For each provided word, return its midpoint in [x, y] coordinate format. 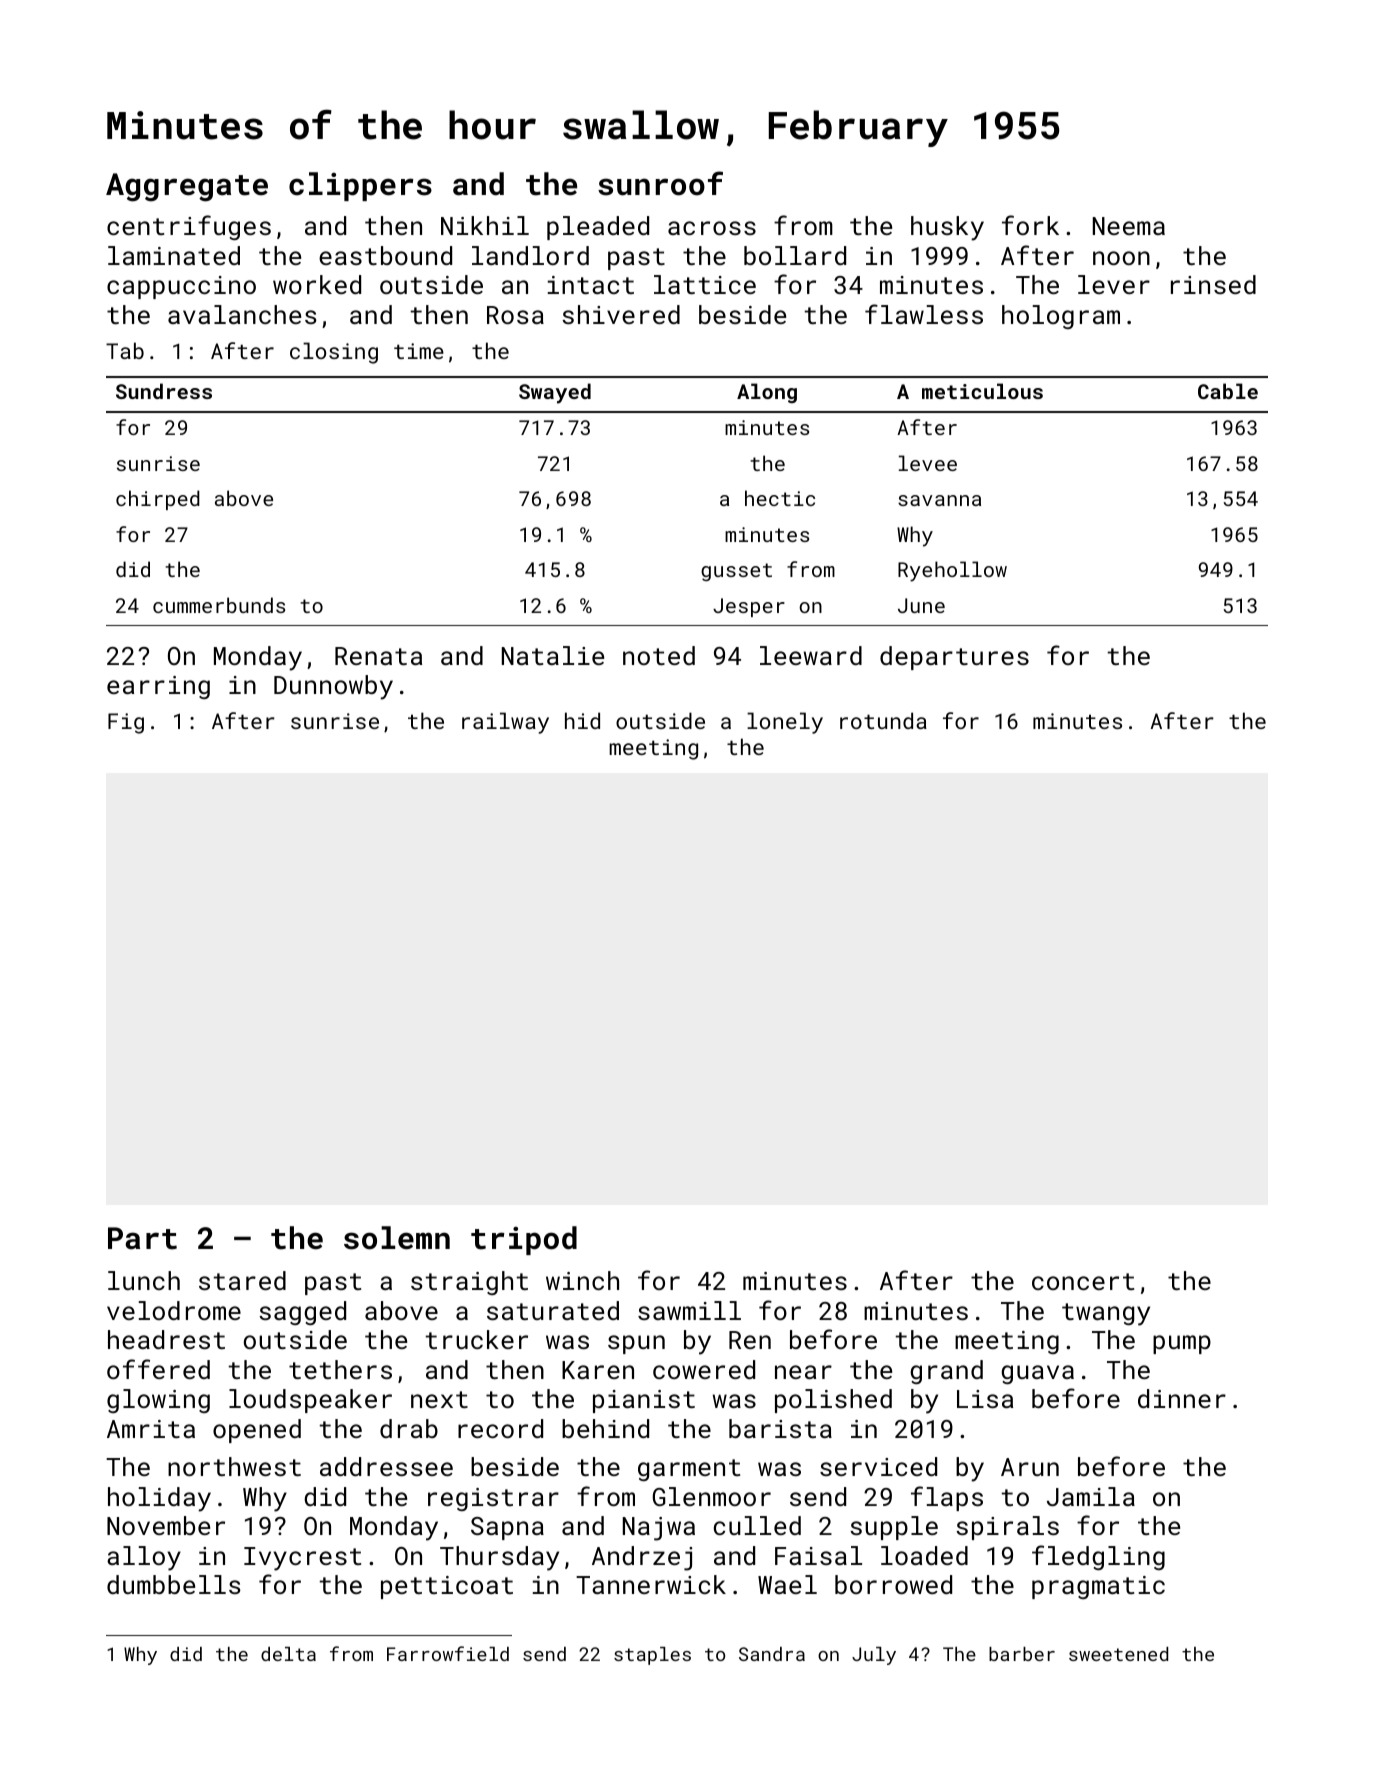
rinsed [1213, 284]
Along [767, 393]
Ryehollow [952, 571]
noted [659, 655]
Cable [1228, 391]
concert [1083, 1281]
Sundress [164, 391]
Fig [126, 723]
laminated [174, 255]
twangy [1106, 1314]
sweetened [1118, 1654]
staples [652, 1656]
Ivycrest [302, 1559]
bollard [795, 255]
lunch [144, 1280]
